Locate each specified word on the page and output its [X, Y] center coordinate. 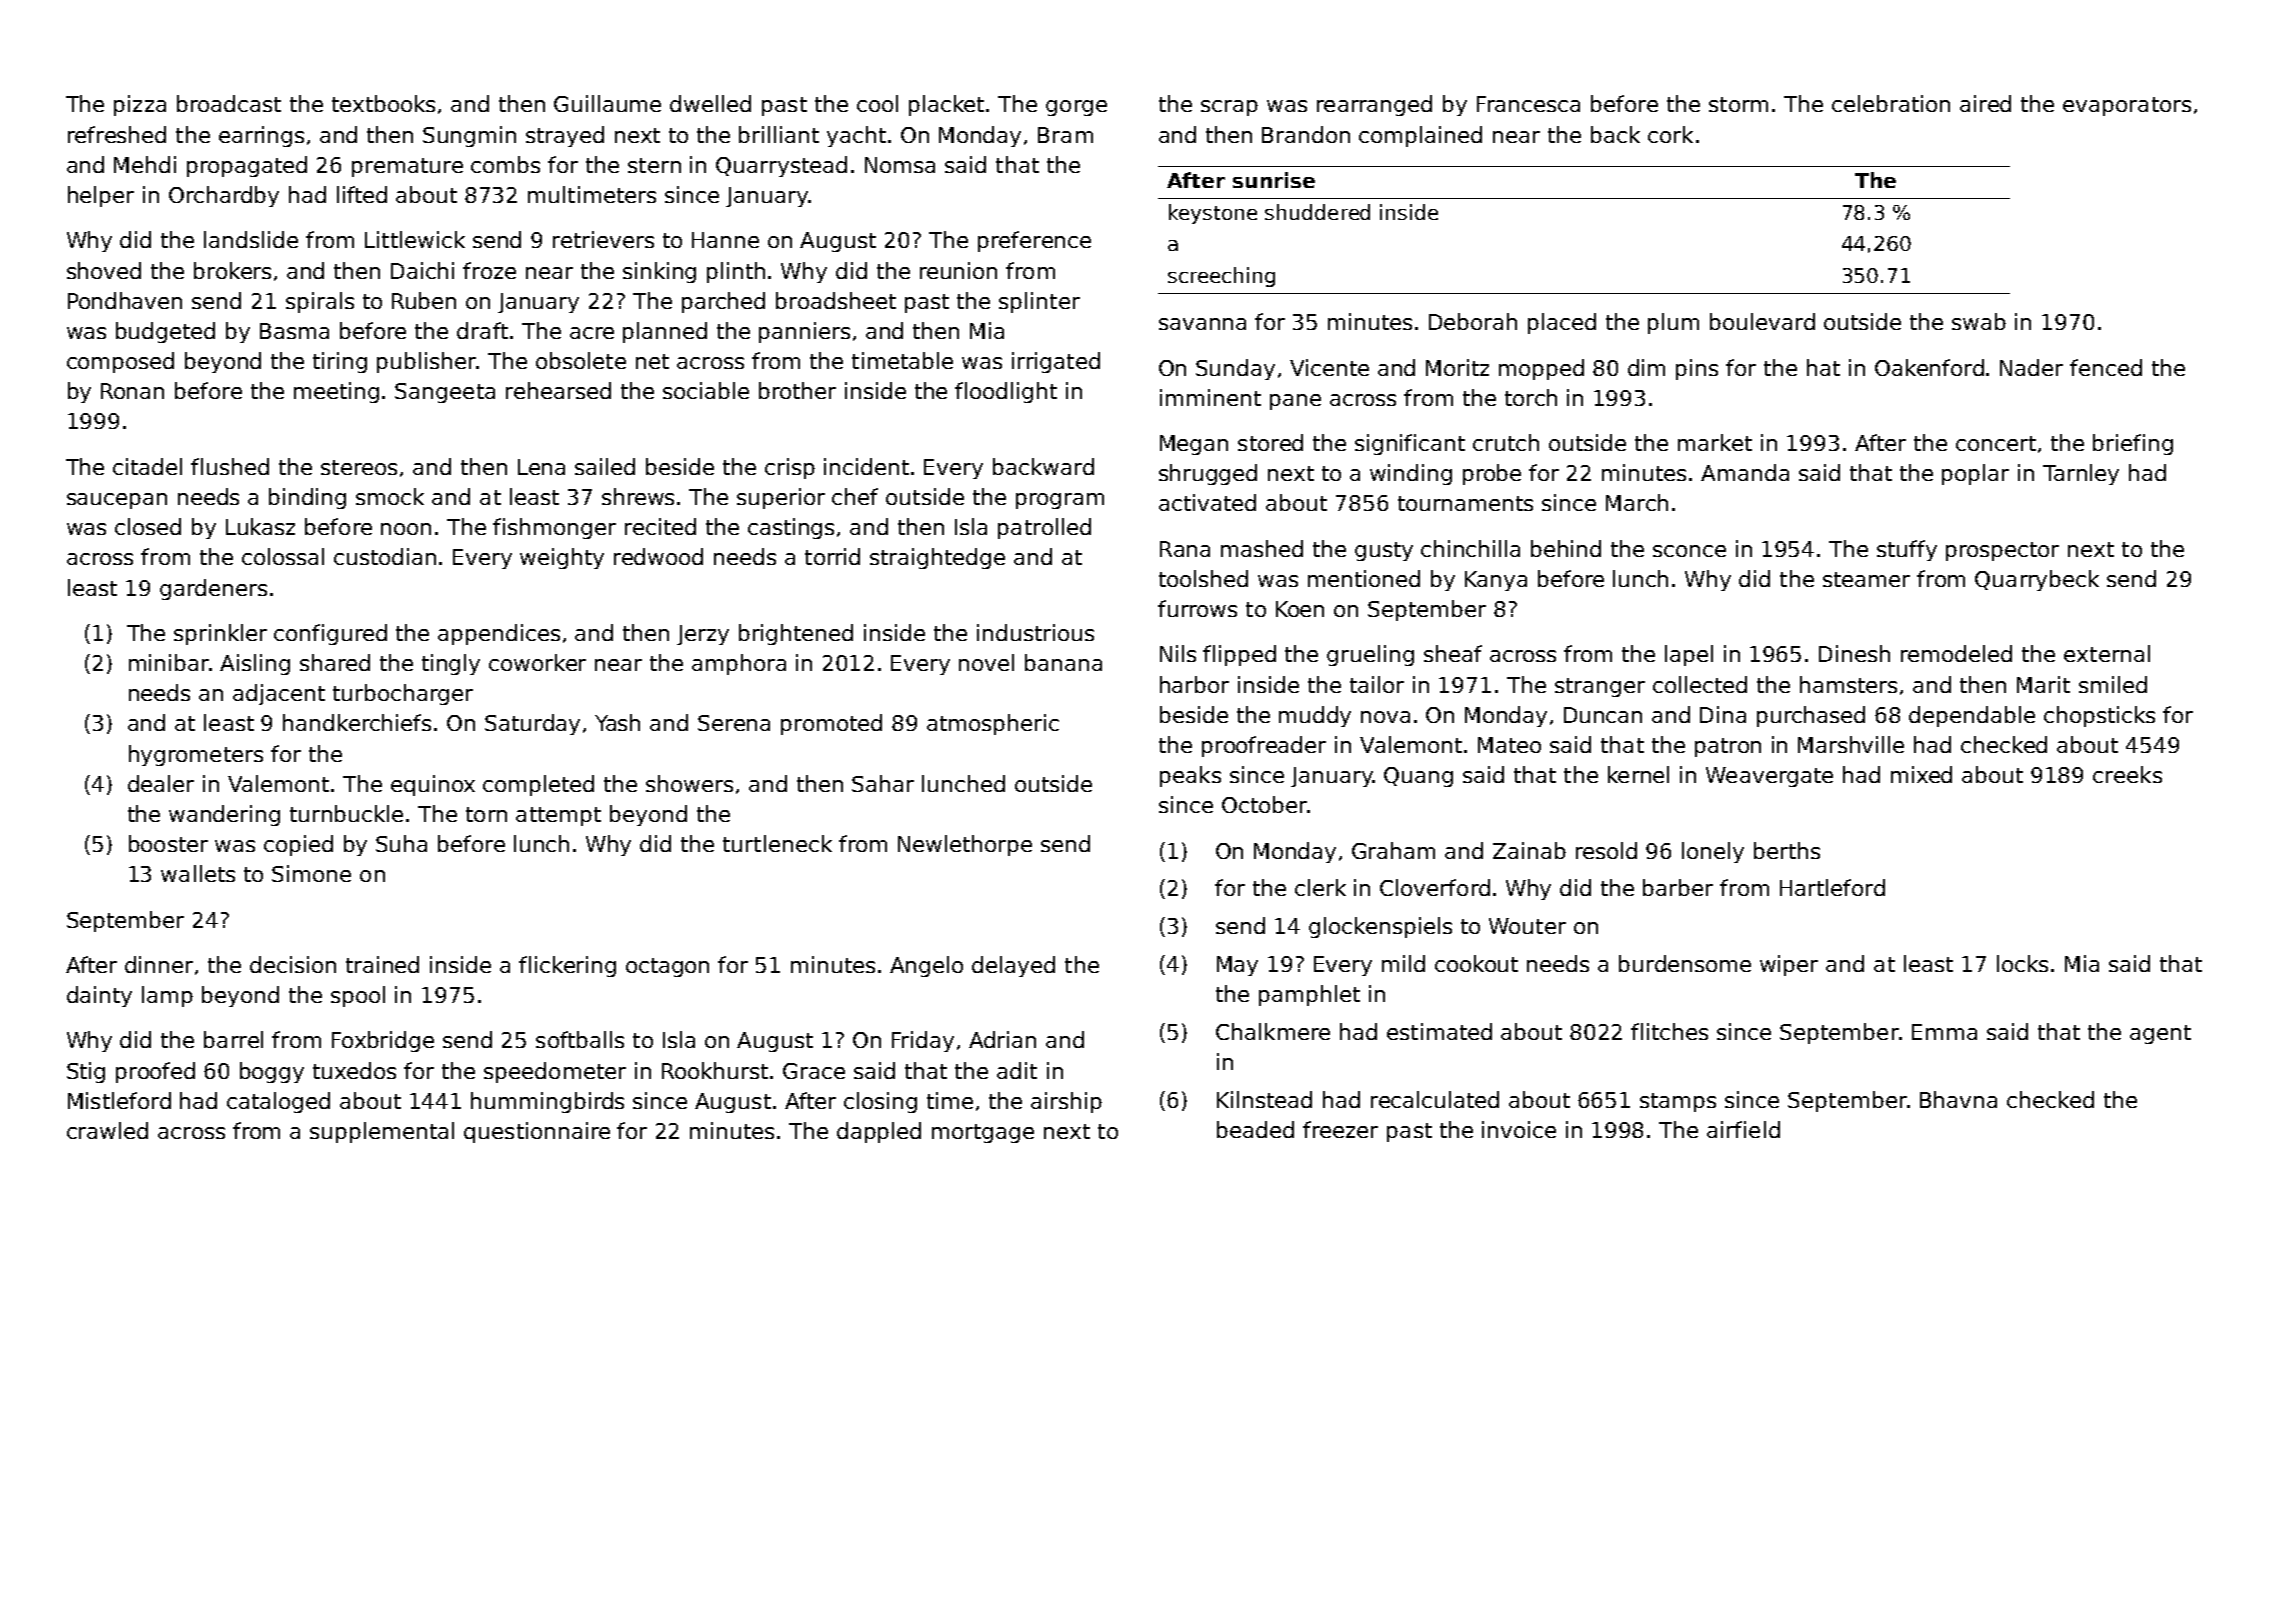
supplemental [382, 1132]
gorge [1076, 108]
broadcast [229, 103]
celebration [1891, 103]
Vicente [1329, 367]
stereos [359, 467]
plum [1673, 323]
